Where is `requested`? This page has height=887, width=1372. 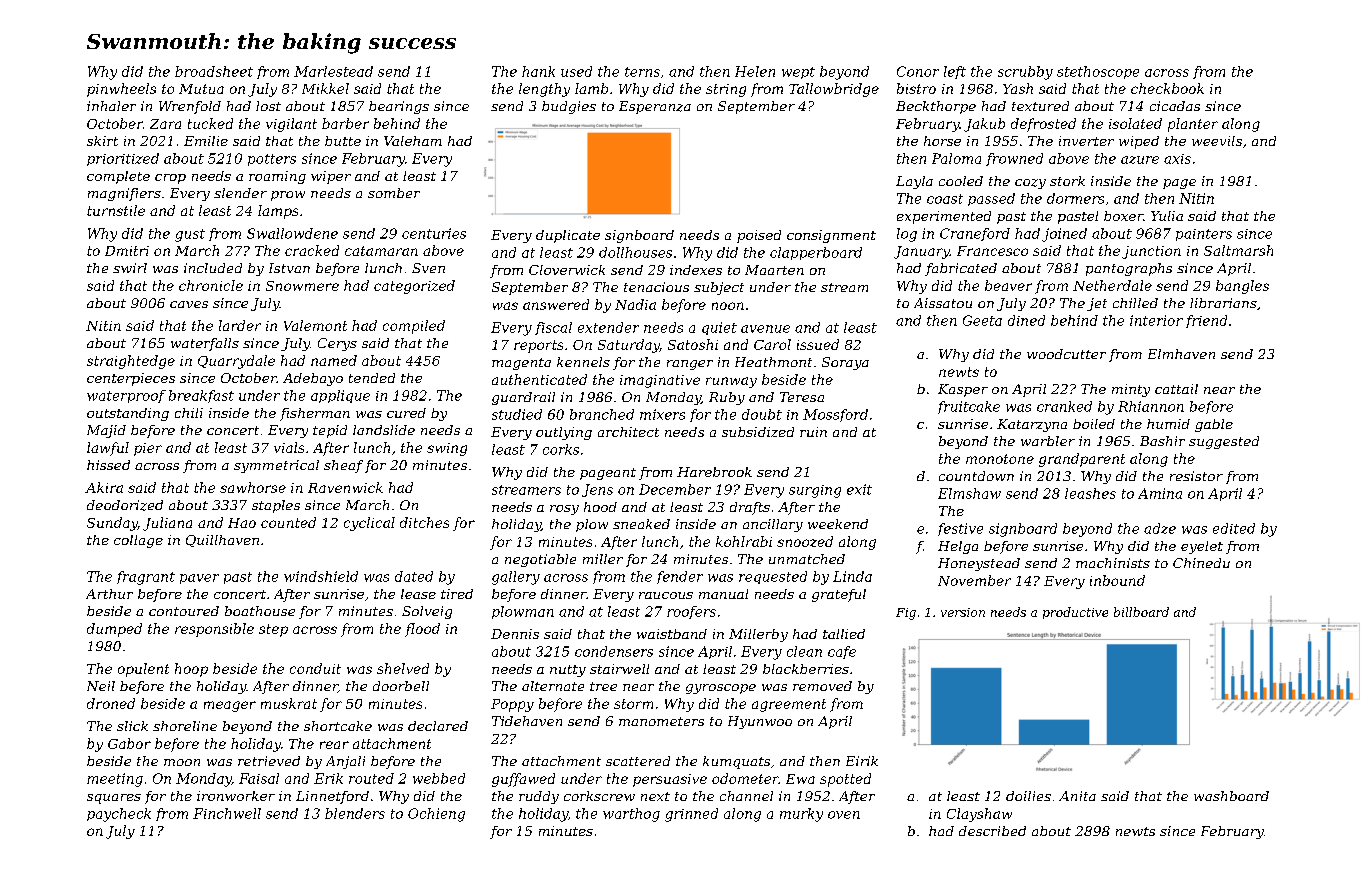 requested is located at coordinates (773, 577).
